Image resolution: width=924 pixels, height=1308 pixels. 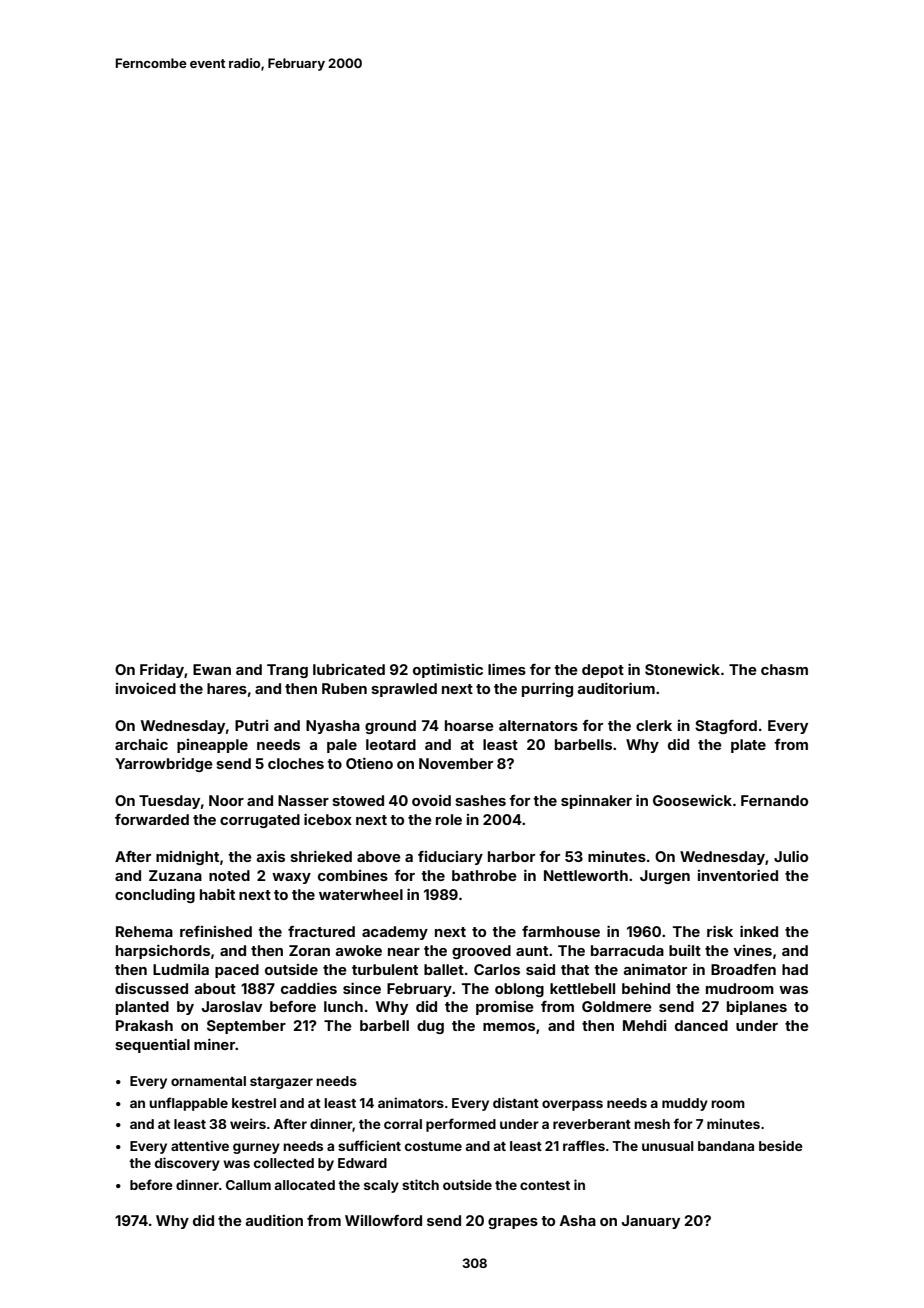 I want to click on Putri, so click(x=251, y=725).
